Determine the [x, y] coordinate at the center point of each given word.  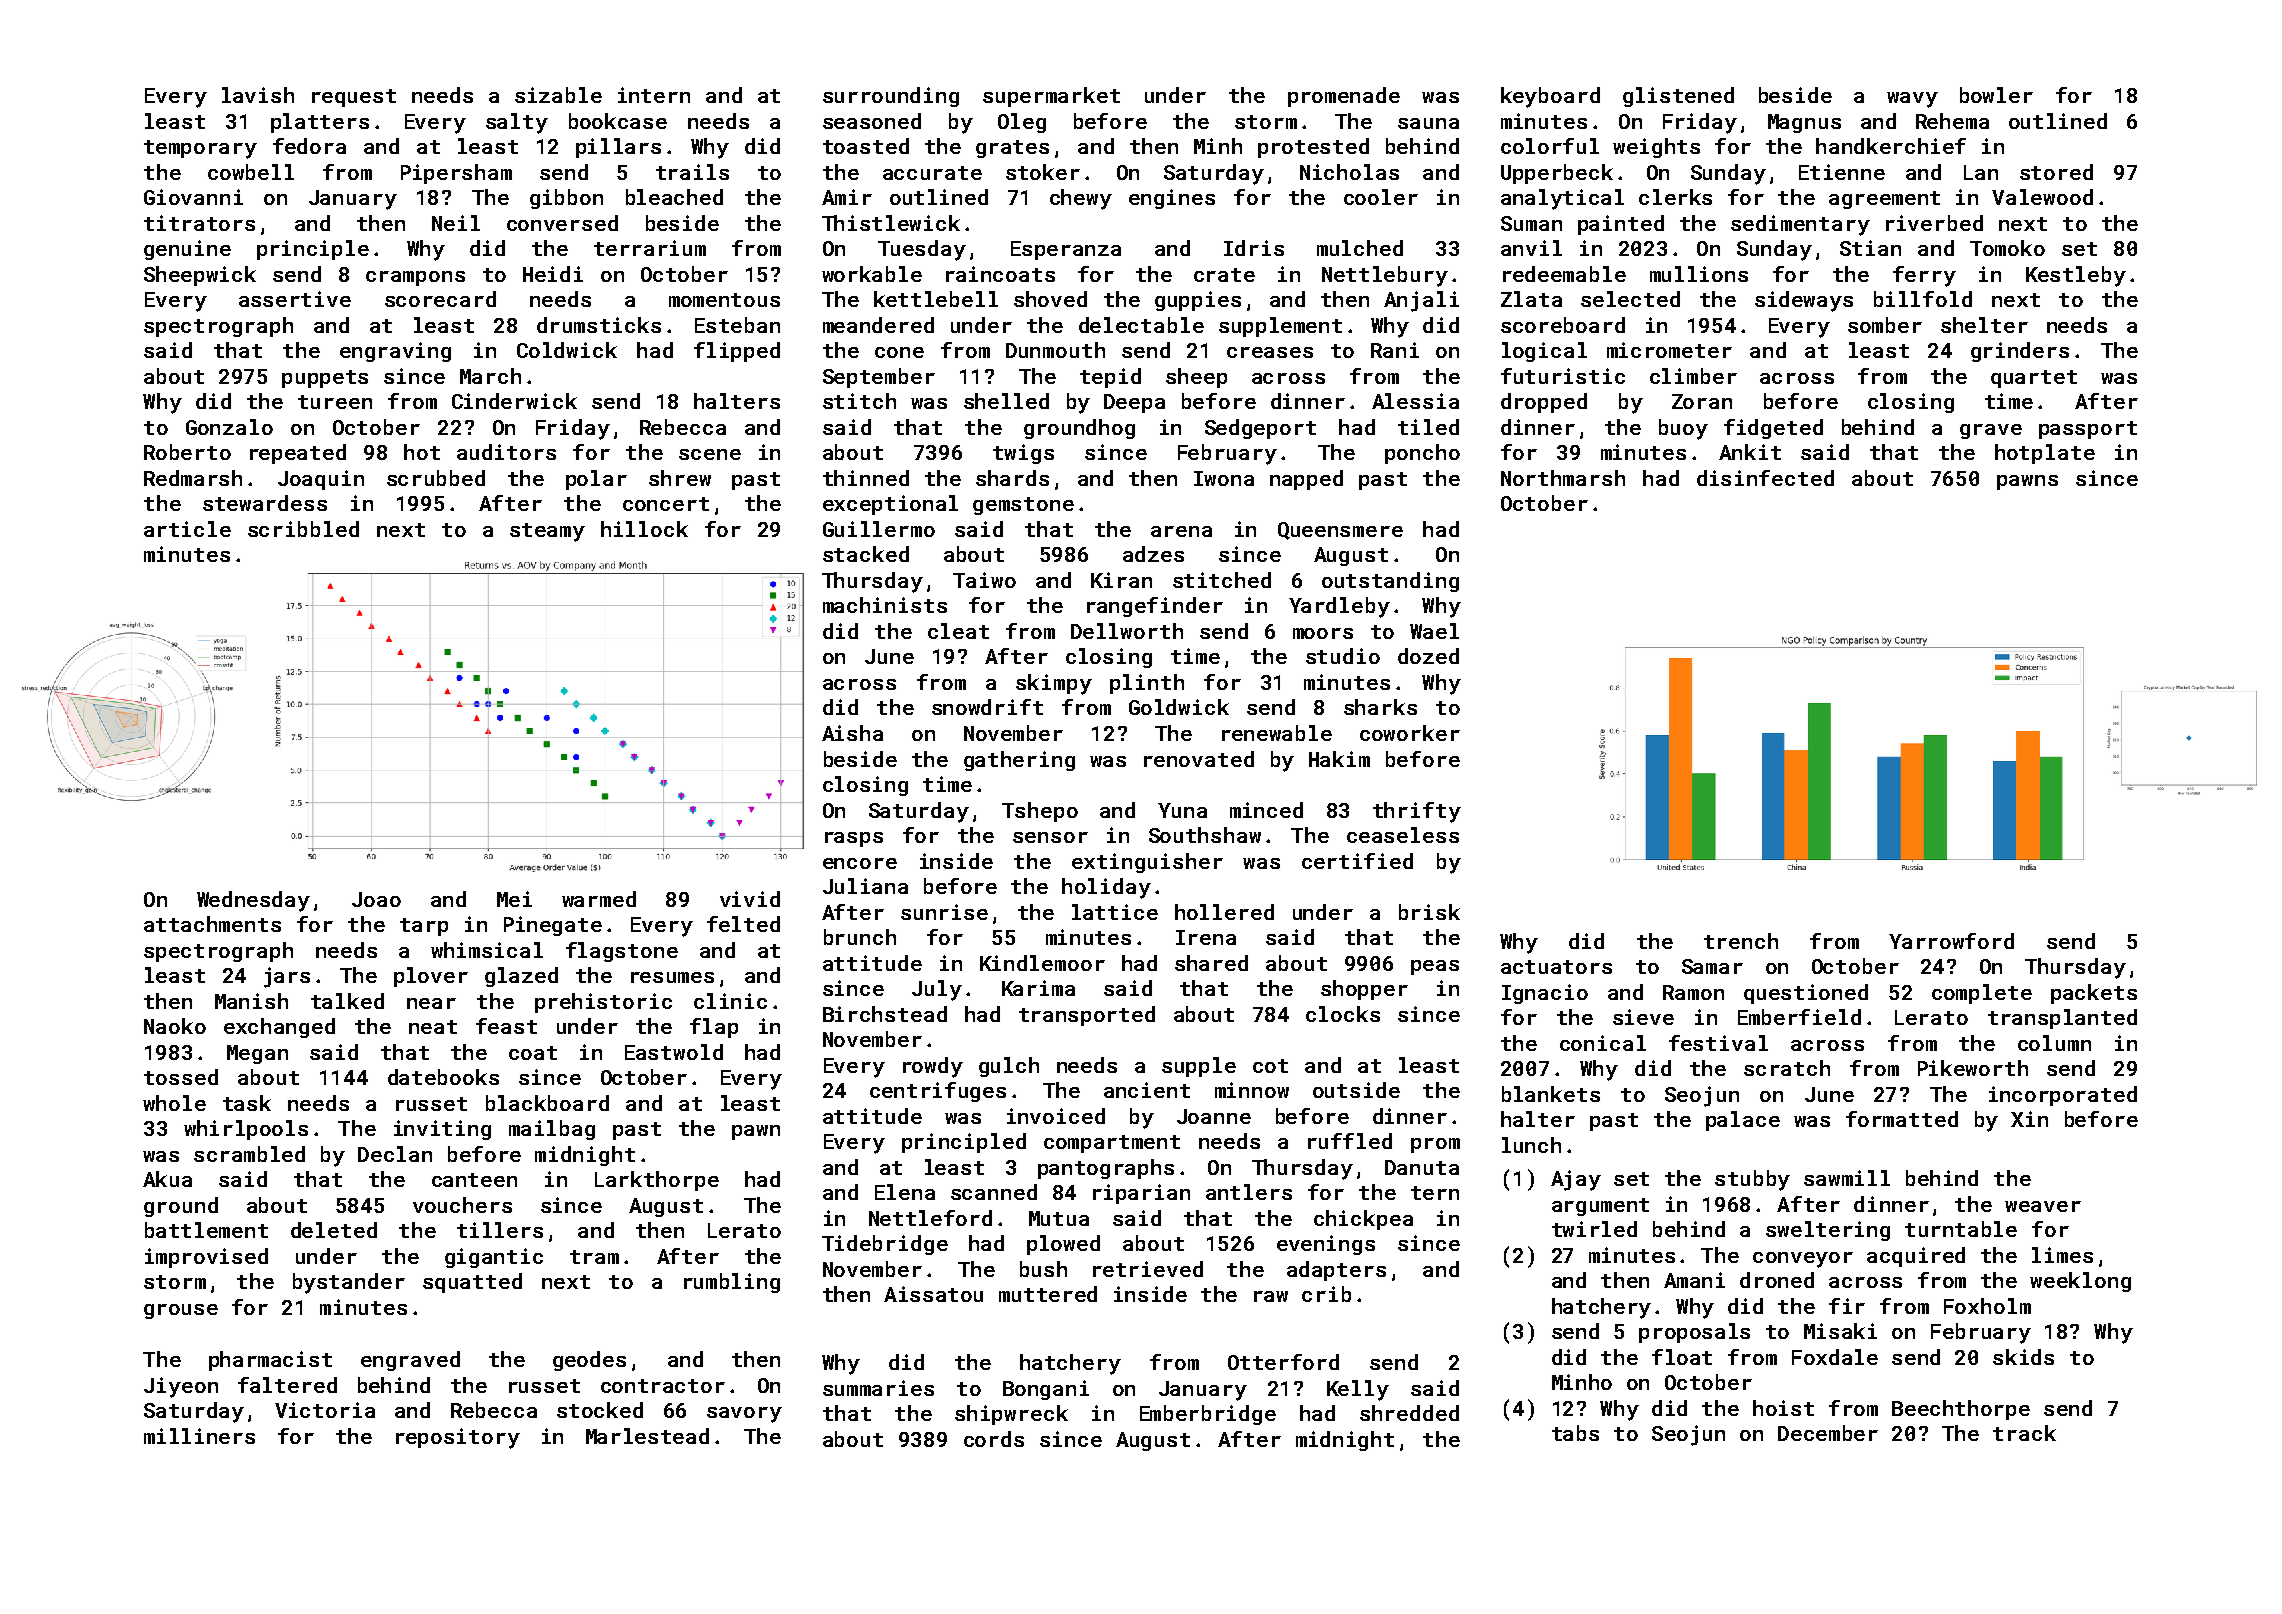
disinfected [1765, 478]
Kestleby [2076, 276]
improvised [206, 1258]
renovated [1199, 759]
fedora [309, 146]
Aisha [852, 733]
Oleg [1022, 123]
